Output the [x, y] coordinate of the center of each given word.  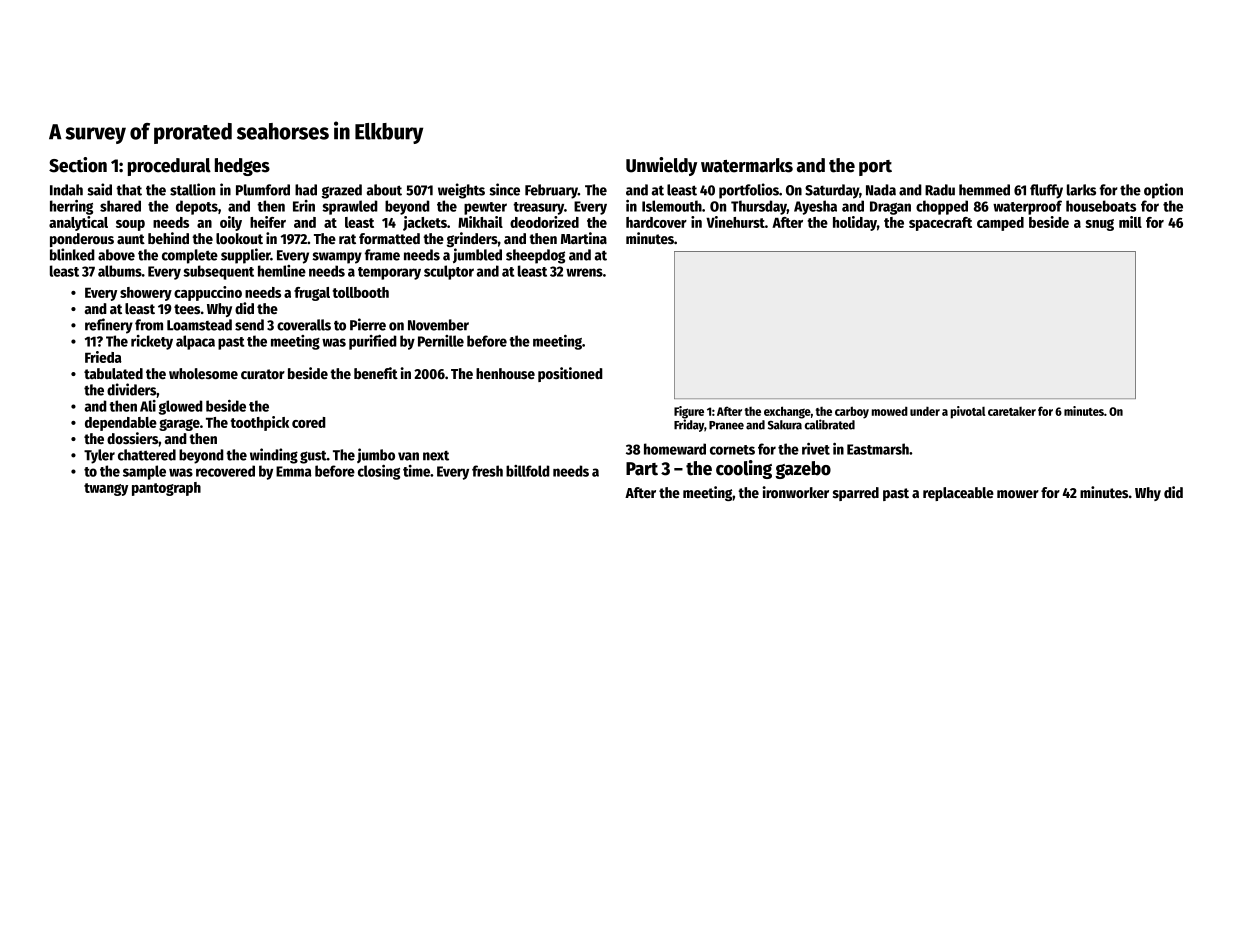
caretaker [1012, 411]
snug [1100, 225]
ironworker [795, 492]
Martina [584, 238]
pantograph [166, 489]
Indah [66, 190]
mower [1018, 494]
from [149, 325]
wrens [584, 272]
